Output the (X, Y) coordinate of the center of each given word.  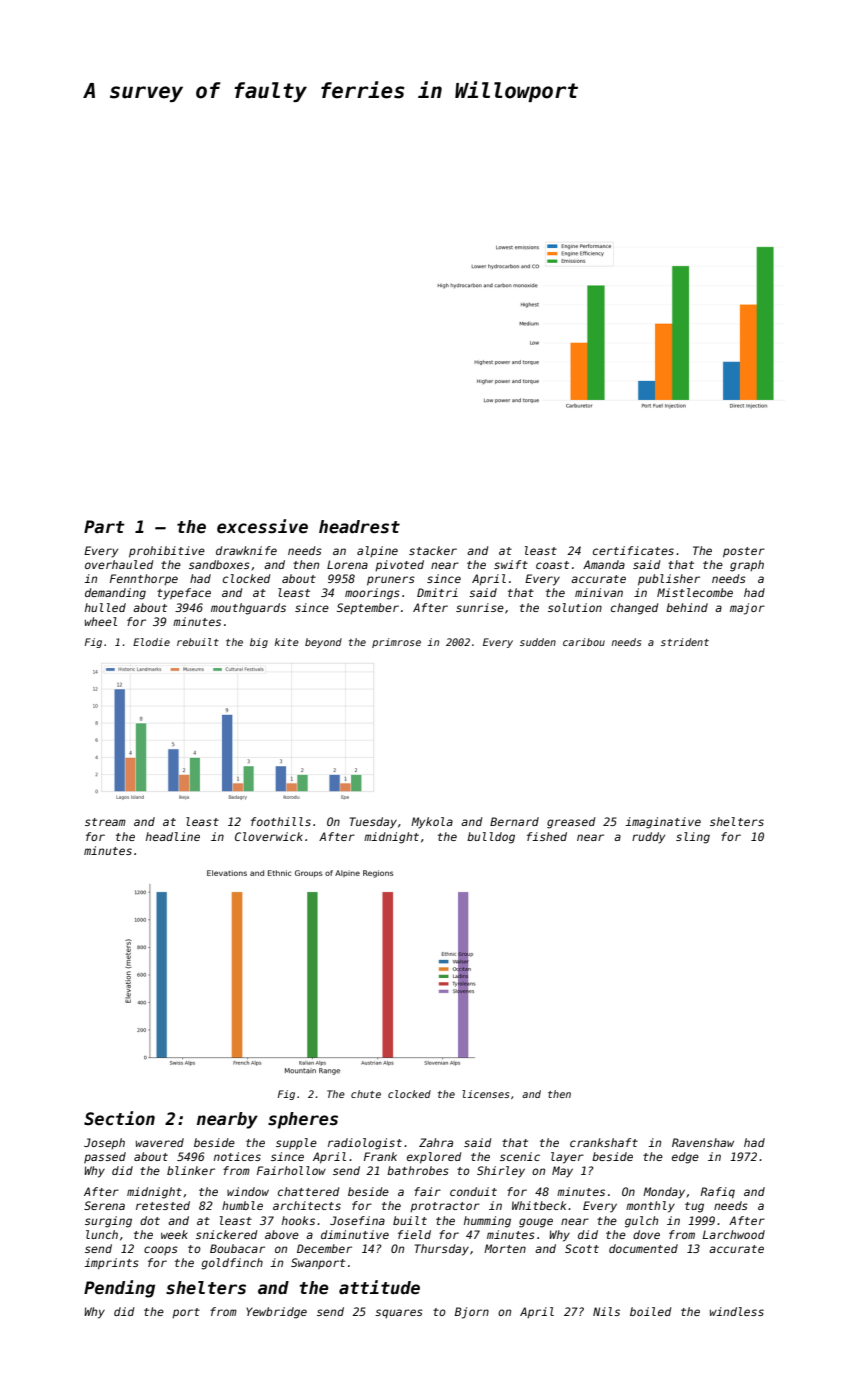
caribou (584, 642)
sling (693, 838)
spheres (303, 1120)
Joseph (104, 1143)
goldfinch (232, 1264)
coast (552, 565)
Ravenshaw (703, 1142)
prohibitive (167, 552)
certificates (633, 550)
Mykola (432, 823)
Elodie (151, 642)
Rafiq (717, 1193)
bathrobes (418, 1170)
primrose (396, 643)
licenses (485, 1094)
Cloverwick (269, 836)
